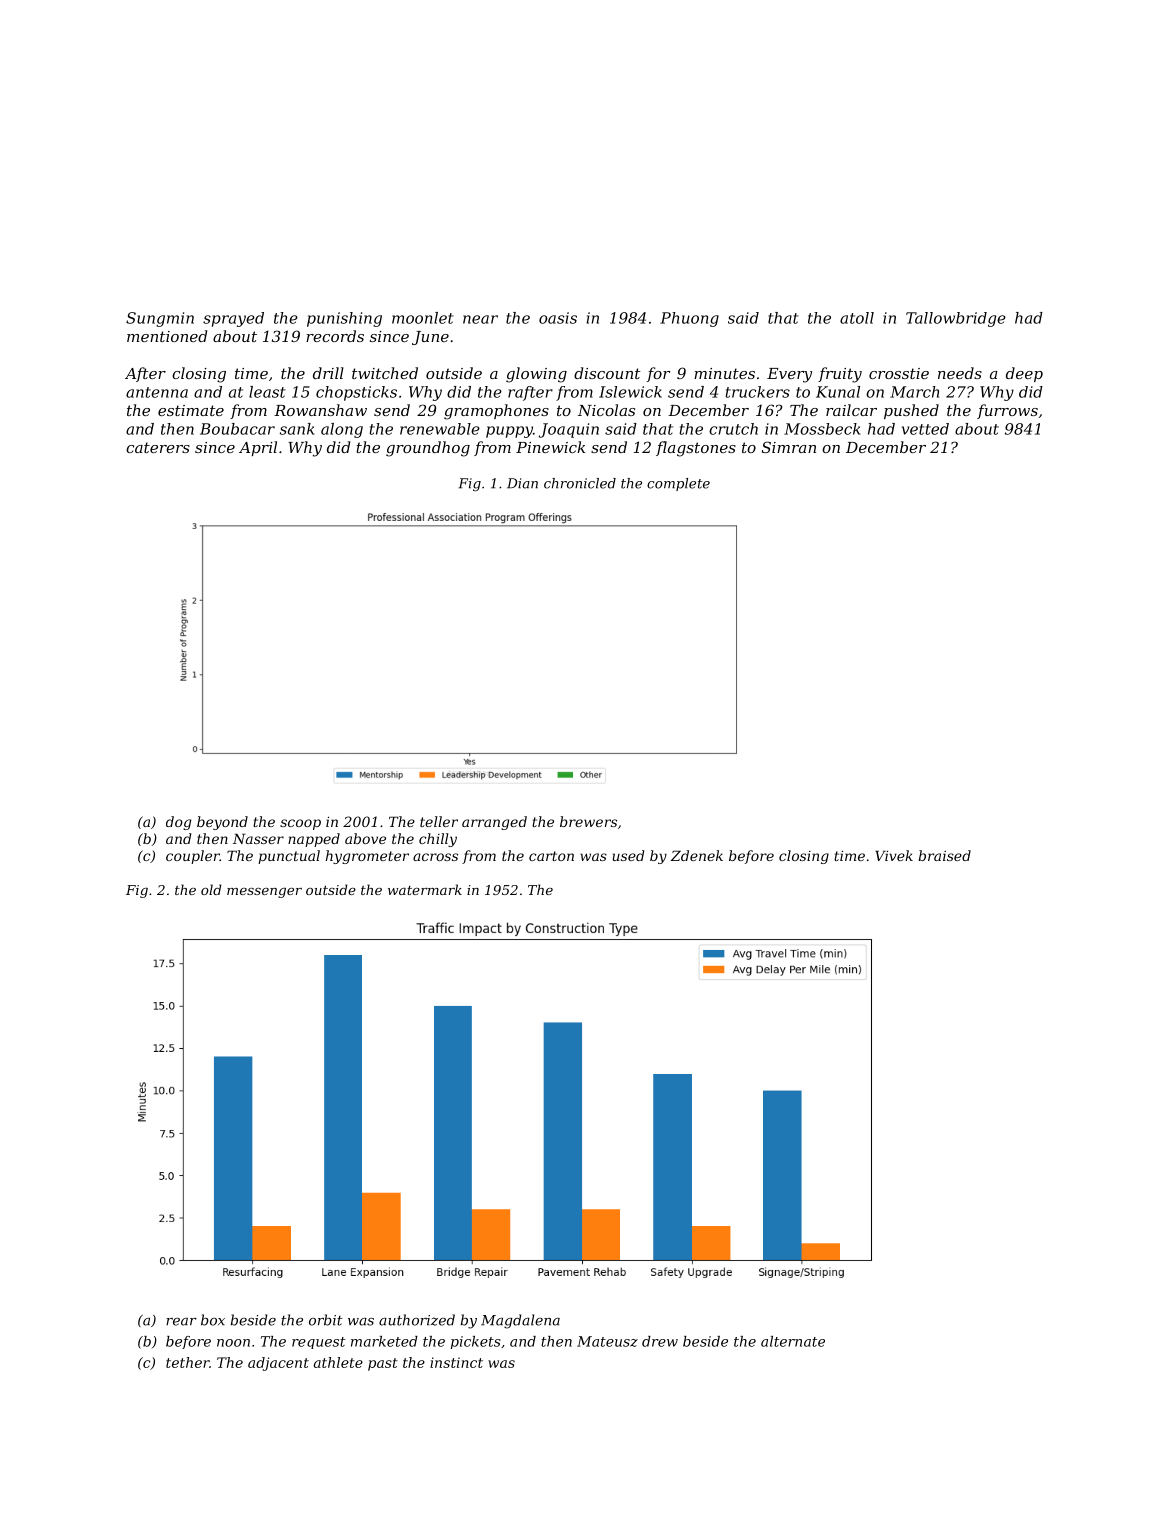 The height and width of the document is (1513, 1169). What do you see at coordinates (222, 823) in the document?
I see `beyond` at bounding box center [222, 823].
